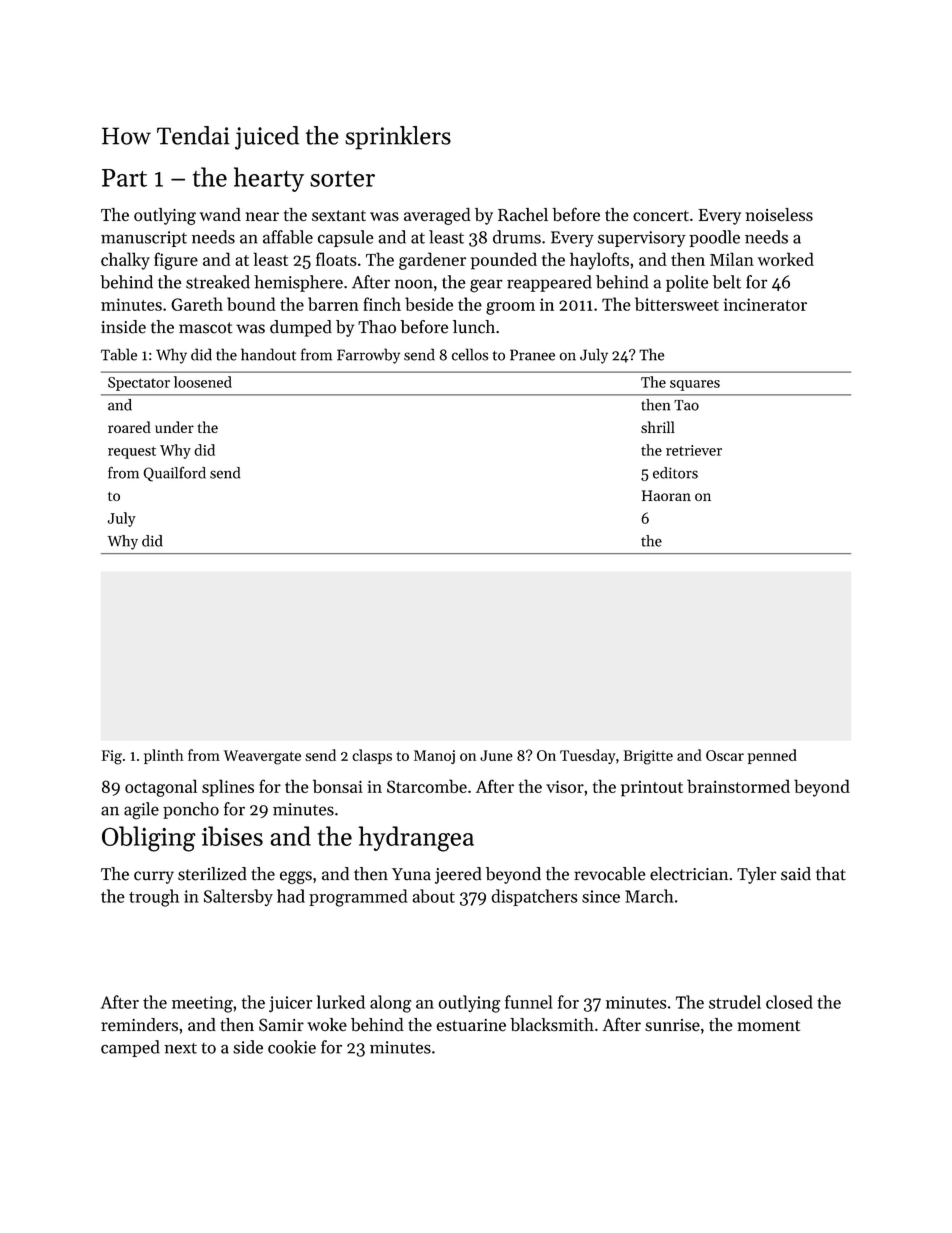  Describe the element at coordinates (342, 179) in the image. I see `sorter` at that location.
